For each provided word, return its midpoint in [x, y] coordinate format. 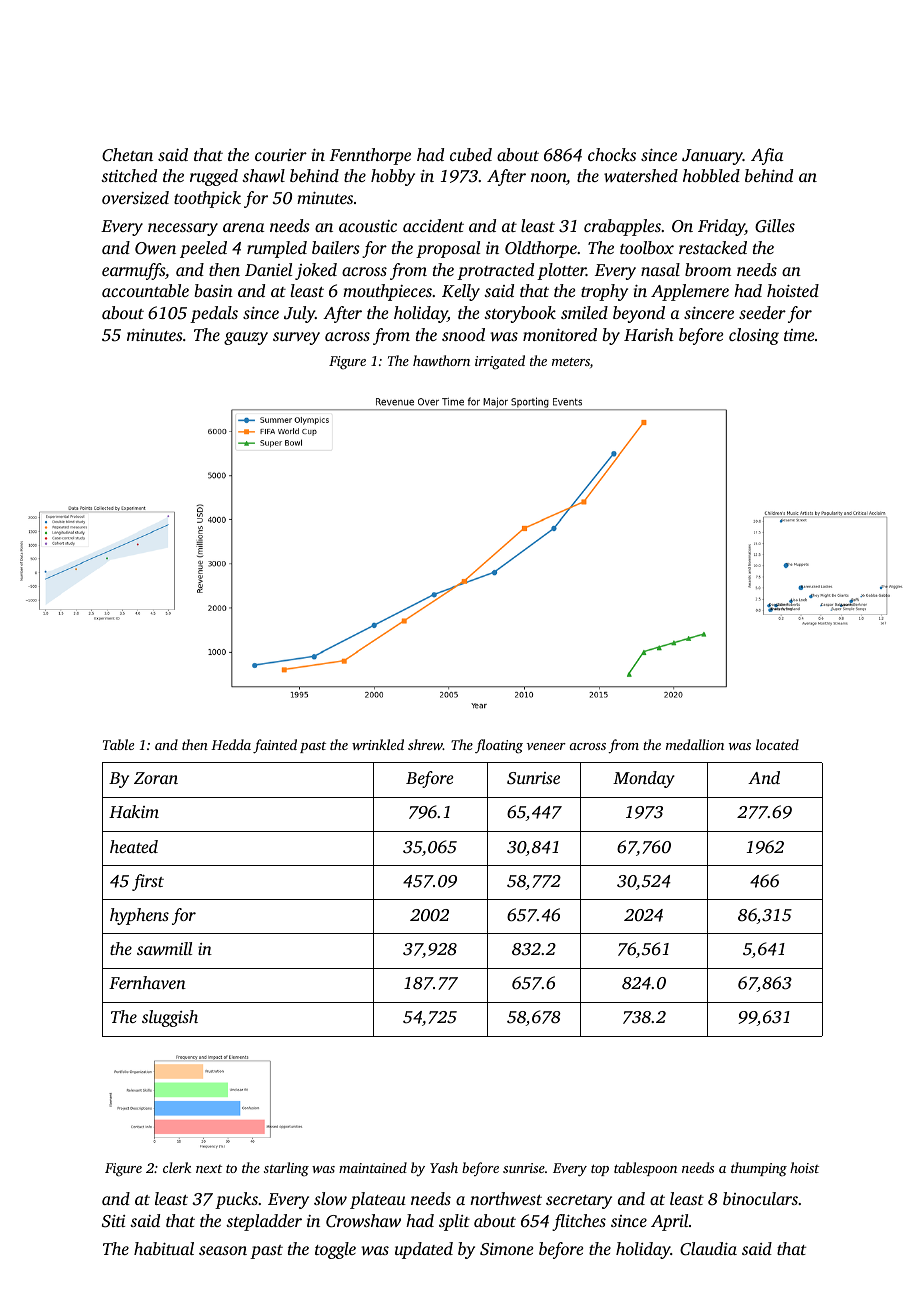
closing [754, 336]
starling [286, 1169]
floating [499, 746]
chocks [612, 154]
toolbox [647, 247]
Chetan [127, 155]
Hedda [231, 744]
